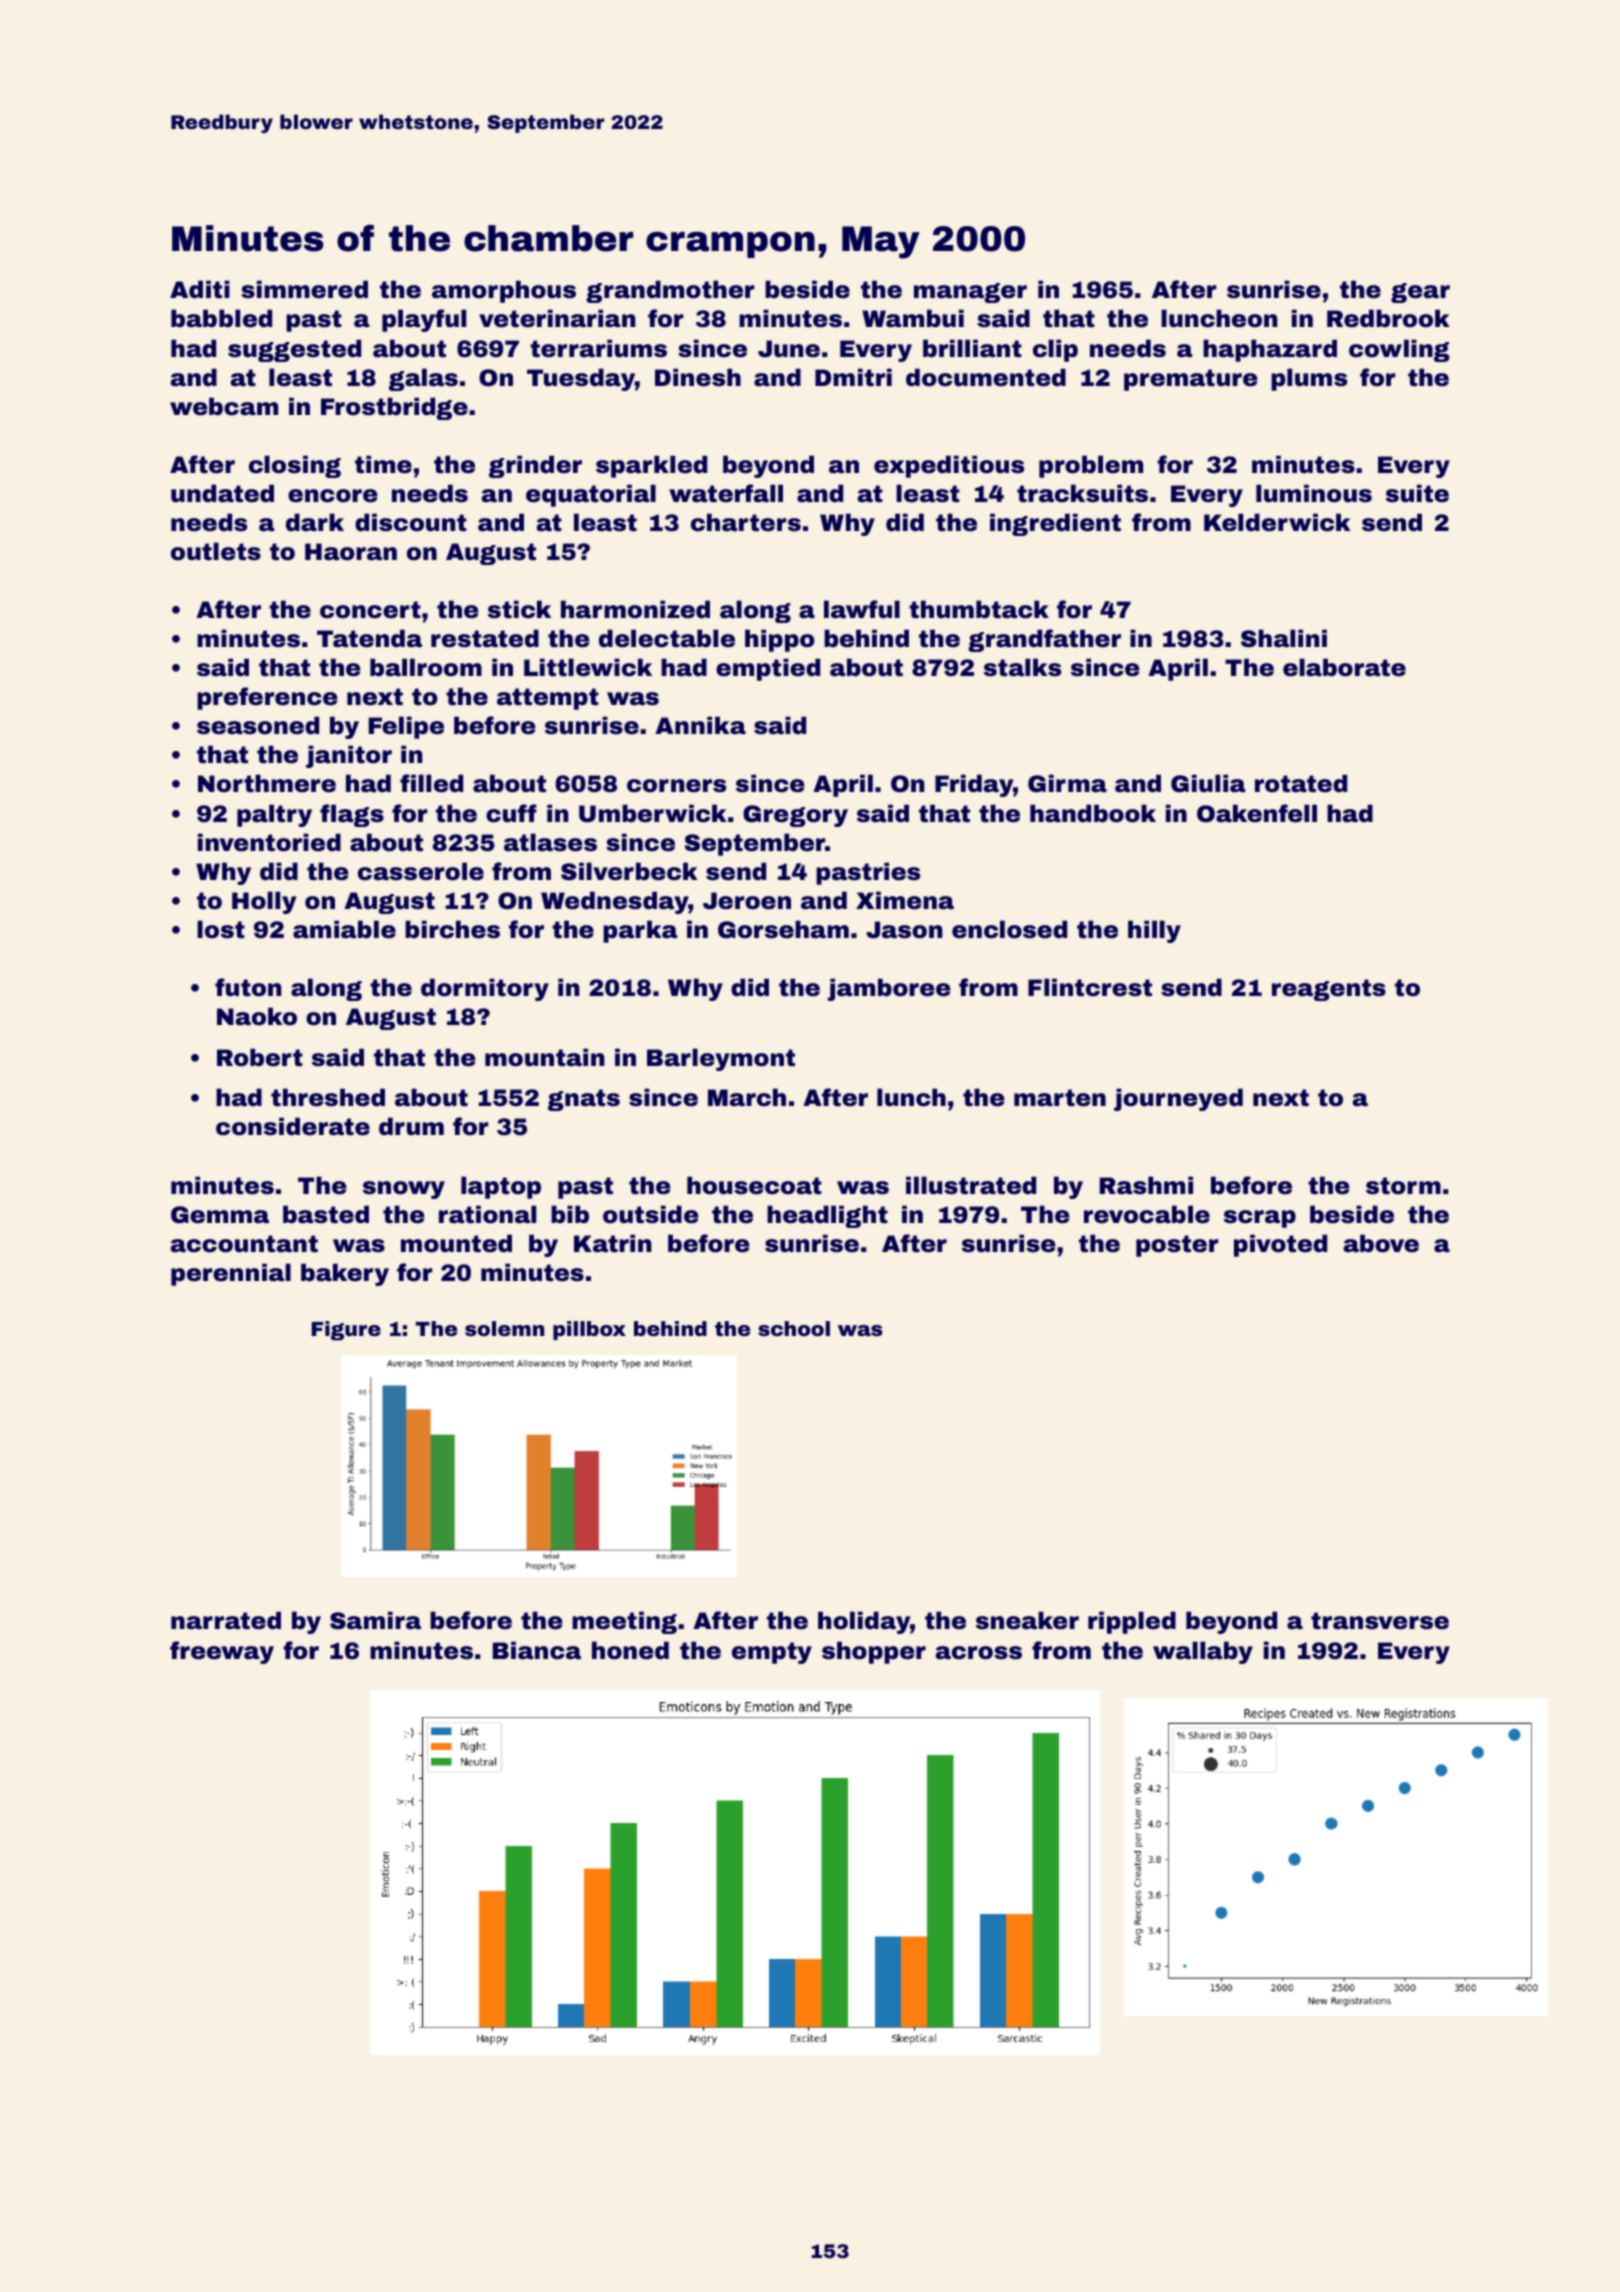  I want to click on Figure, so click(346, 1331).
